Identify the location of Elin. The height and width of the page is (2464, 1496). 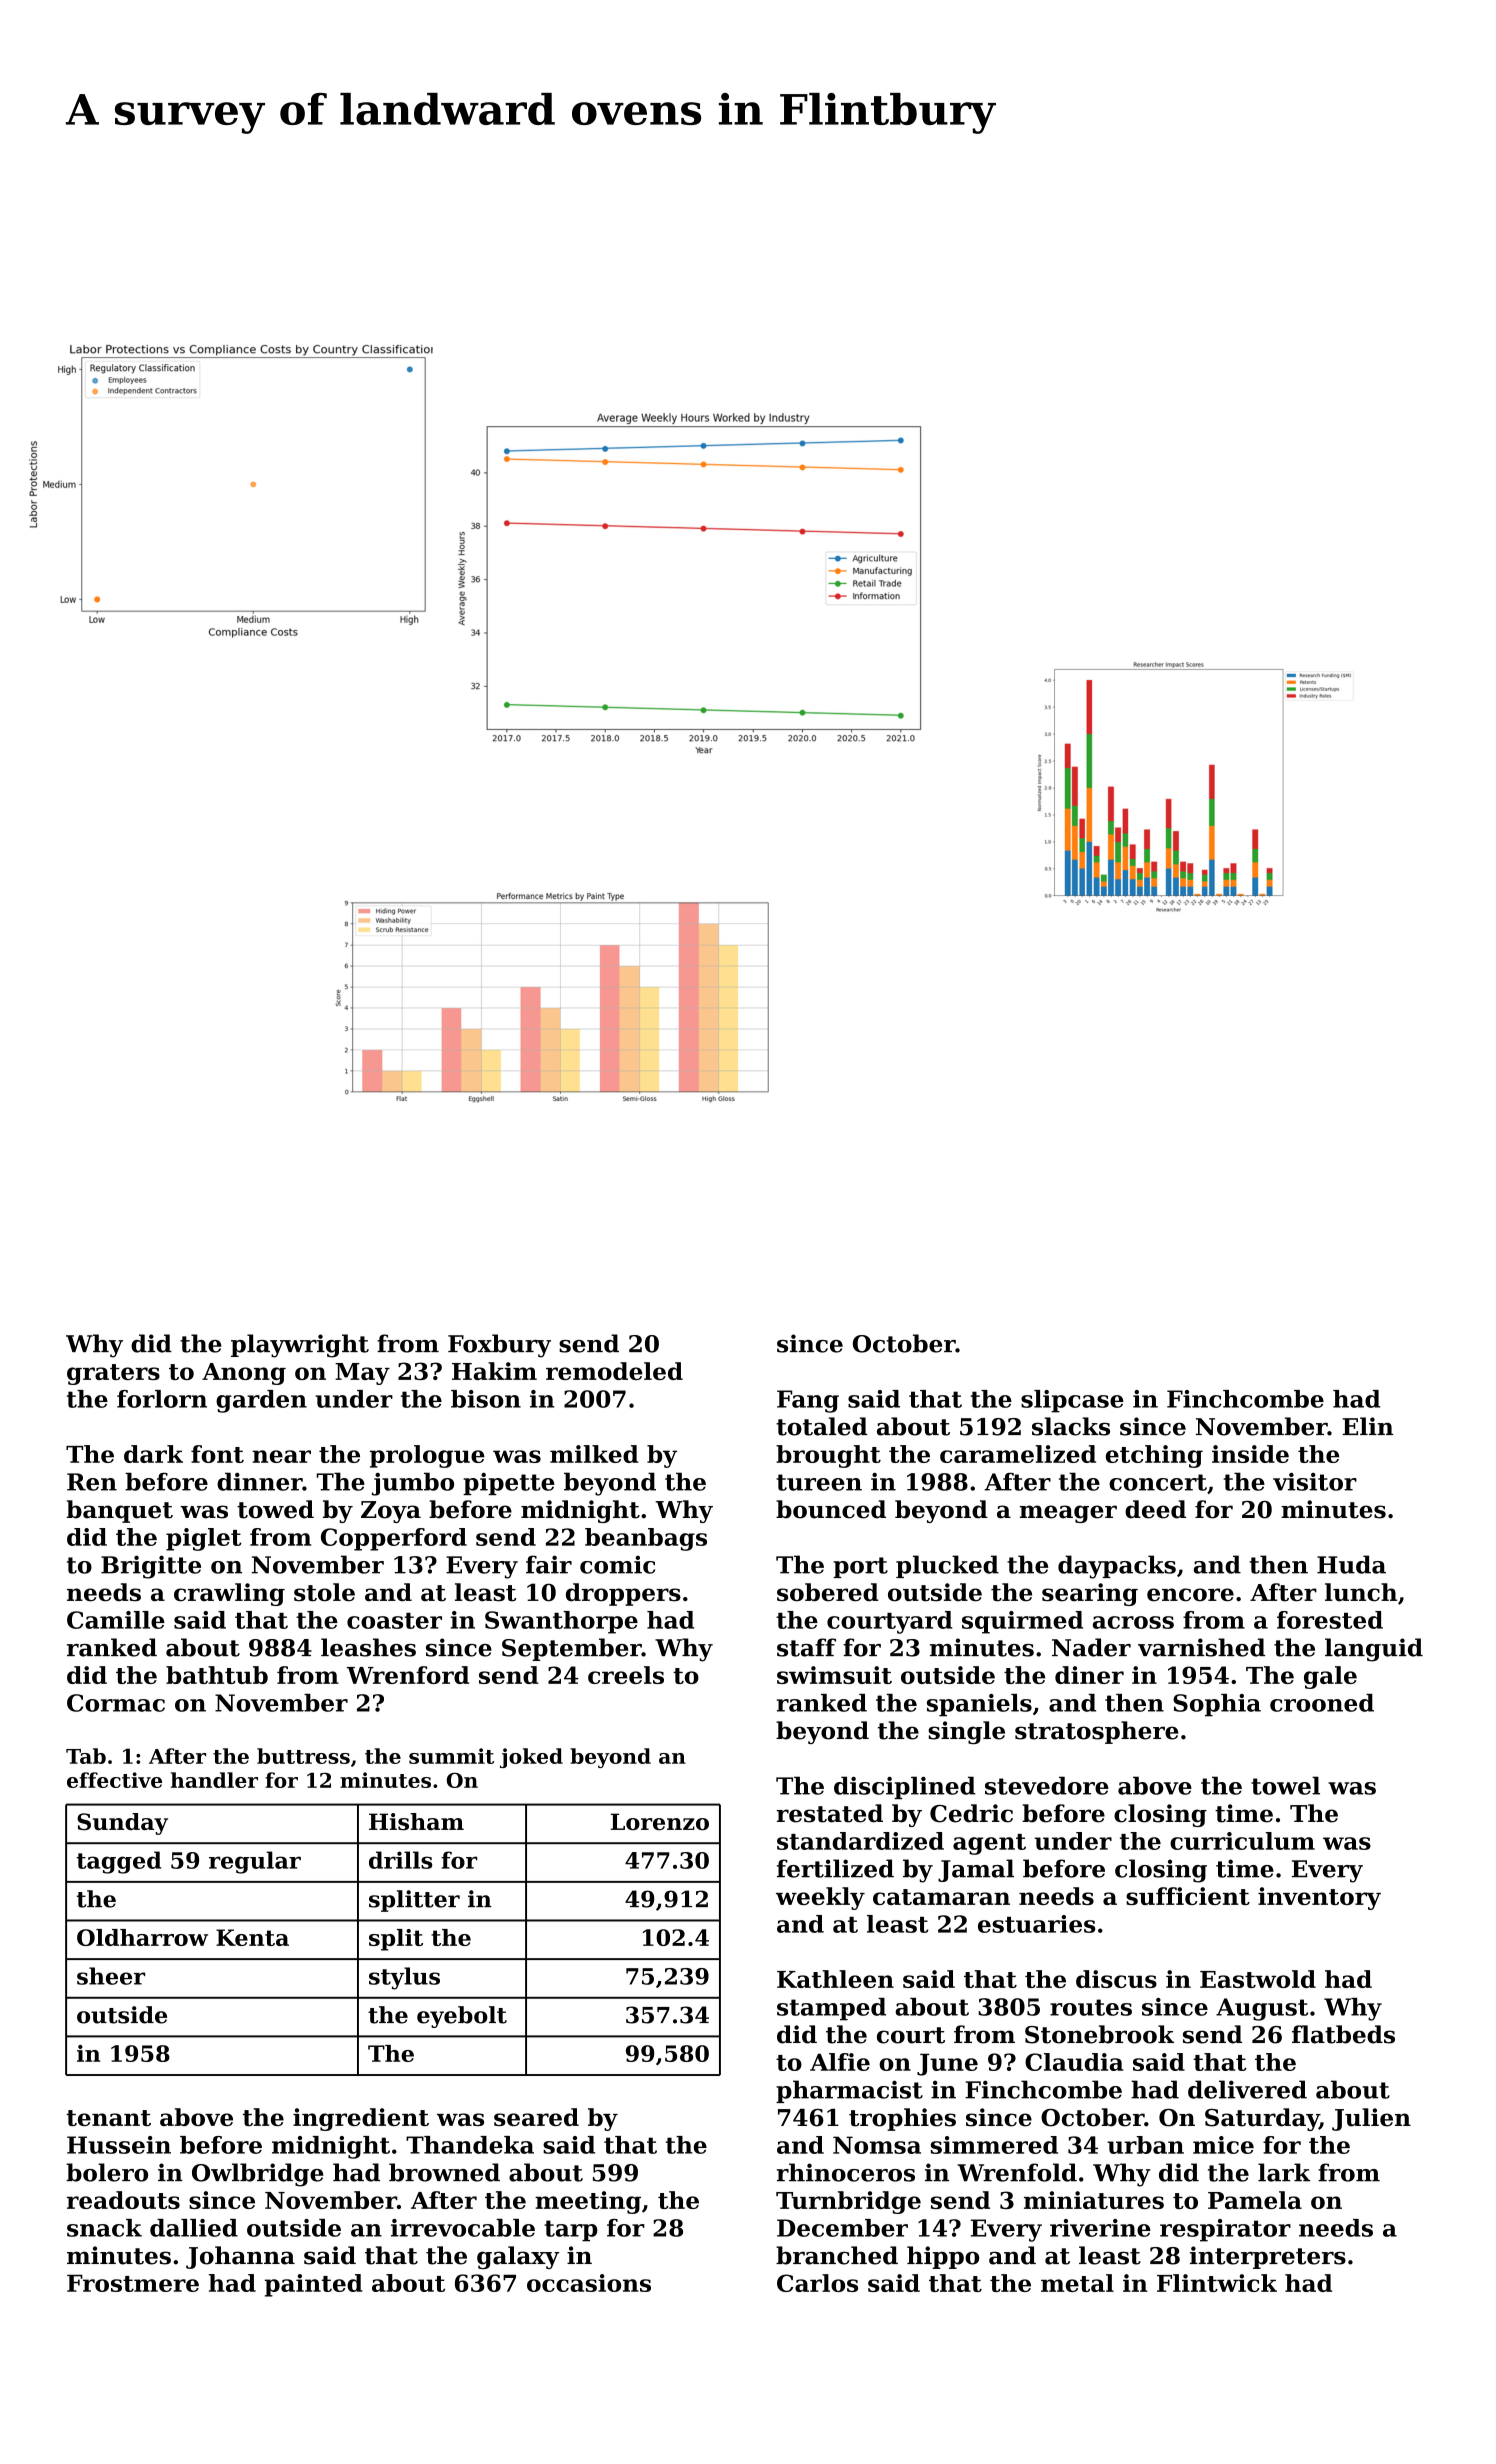
(1367, 1426).
